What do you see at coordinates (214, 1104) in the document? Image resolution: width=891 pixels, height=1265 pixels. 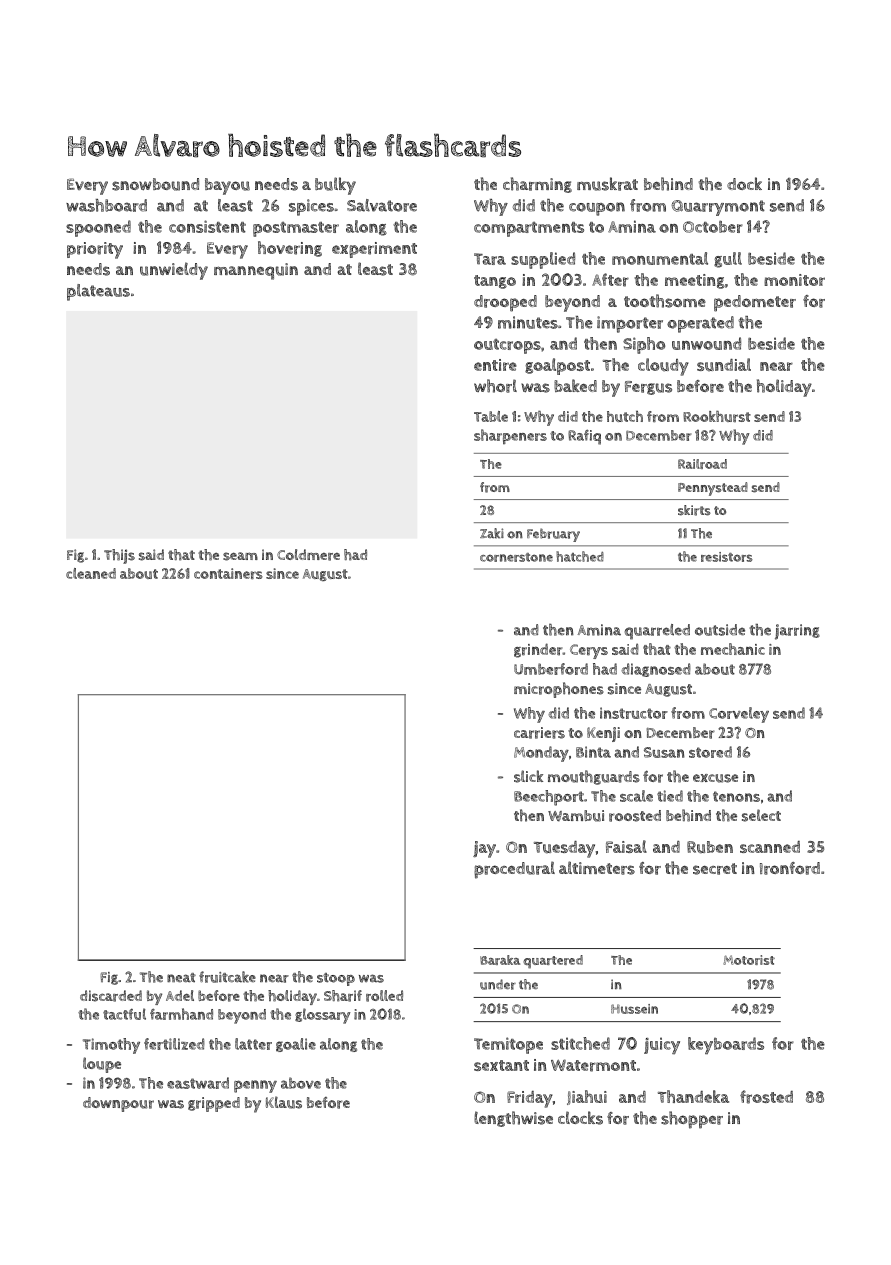 I see `gripped` at bounding box center [214, 1104].
